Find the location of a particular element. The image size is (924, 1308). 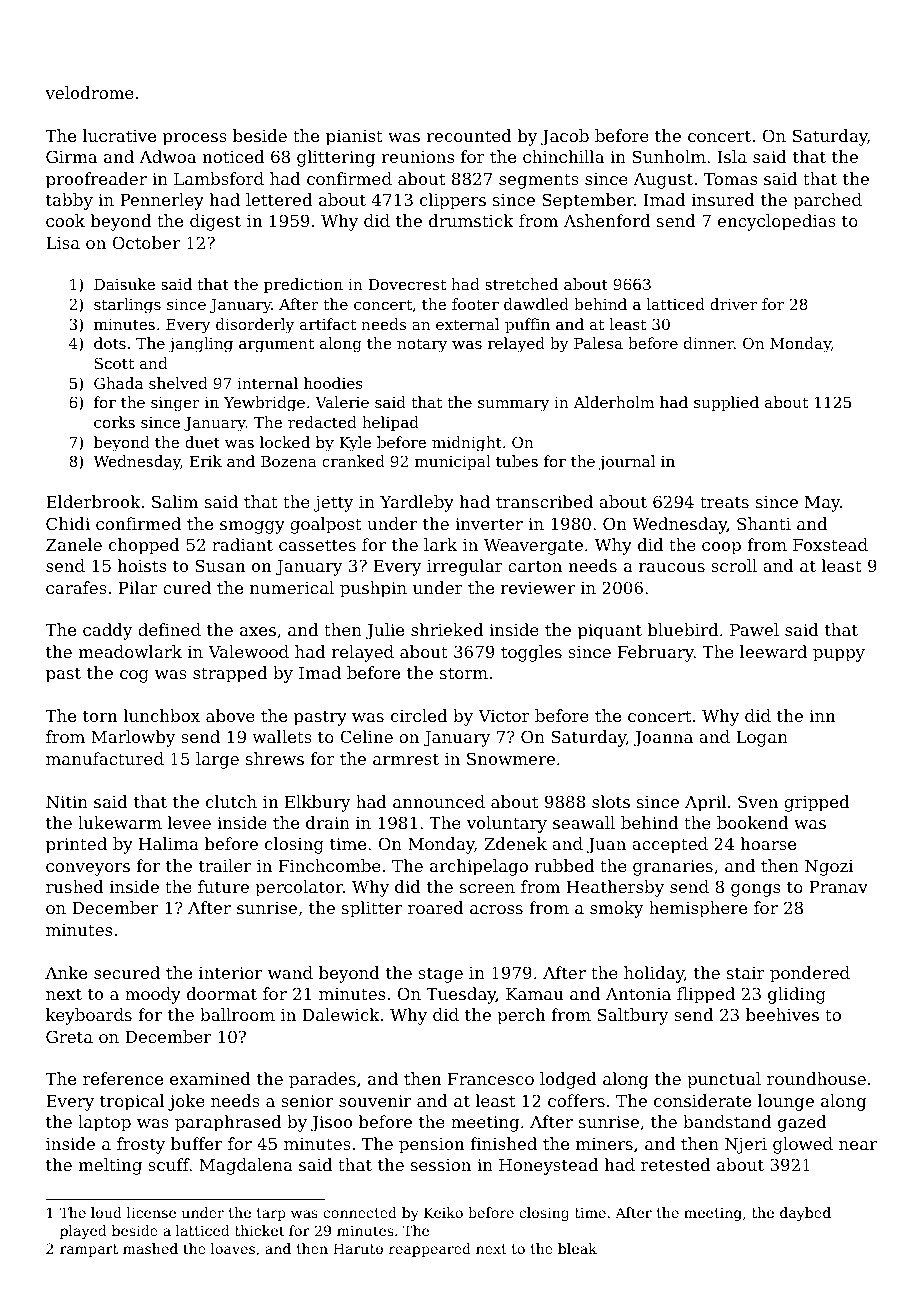

September is located at coordinates (588, 201).
